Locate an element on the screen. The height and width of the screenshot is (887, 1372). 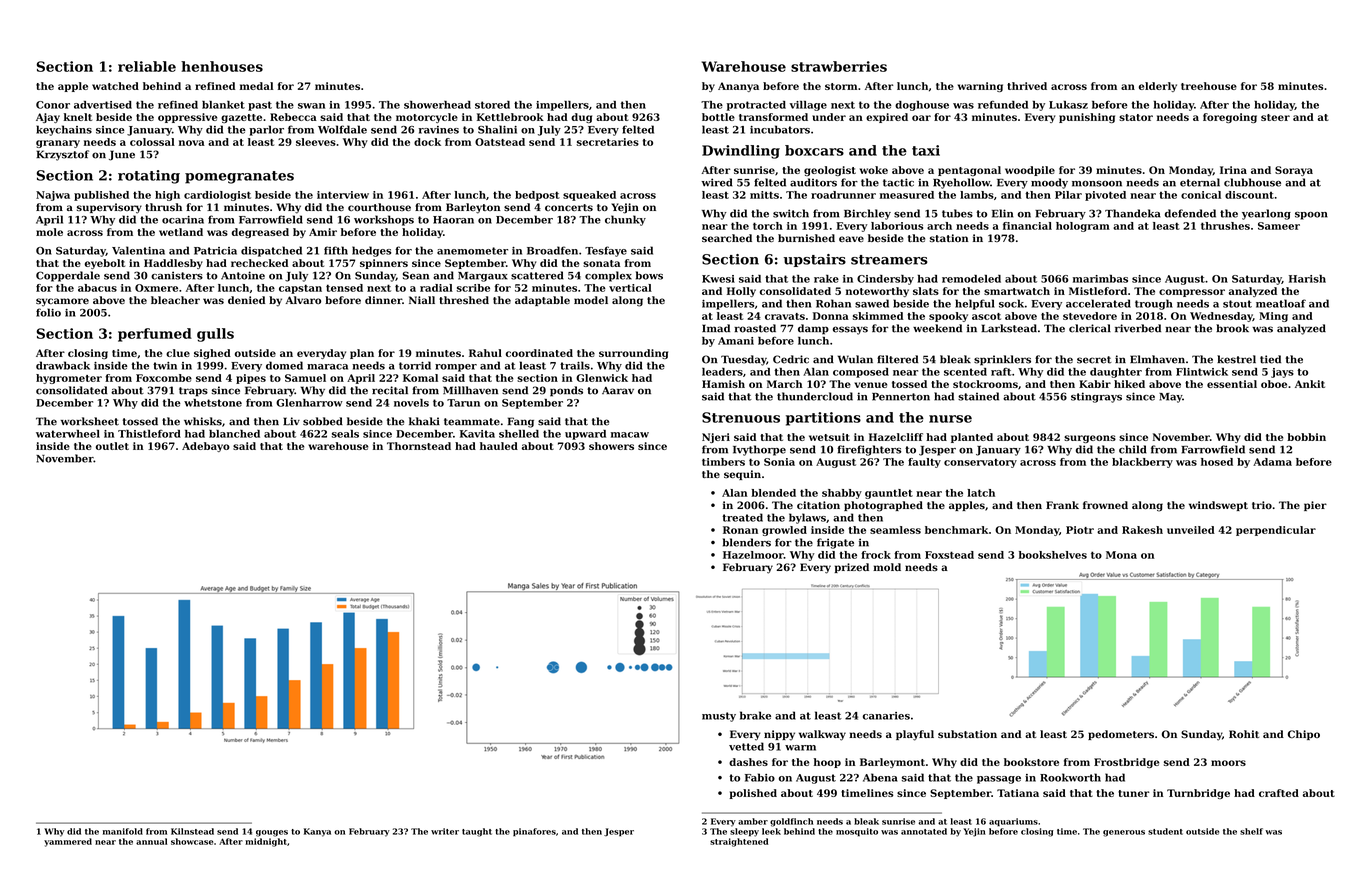
financial is located at coordinates (1027, 226).
